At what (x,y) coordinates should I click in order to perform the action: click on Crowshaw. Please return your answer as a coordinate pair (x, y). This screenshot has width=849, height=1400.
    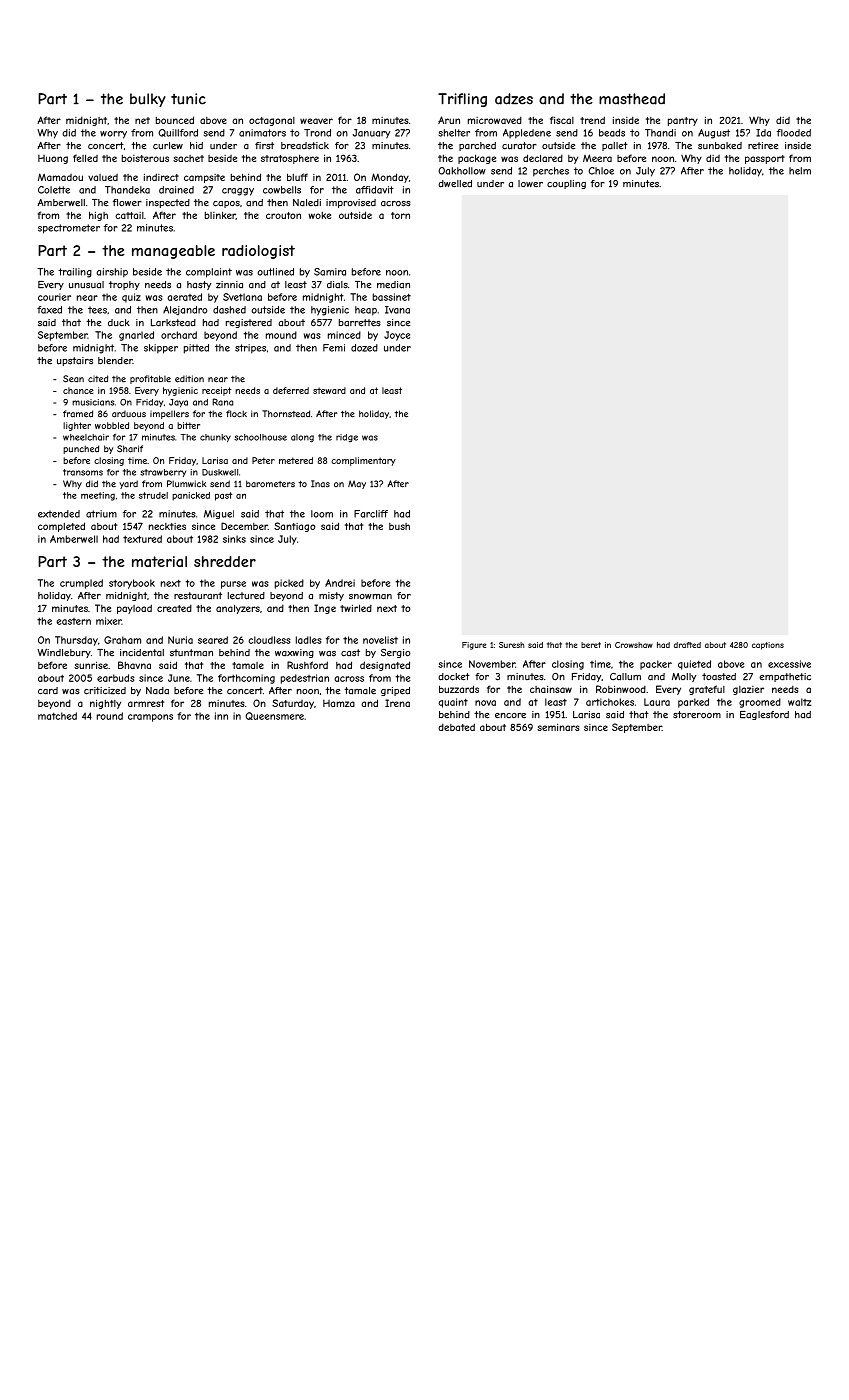
    Looking at the image, I should click on (634, 645).
